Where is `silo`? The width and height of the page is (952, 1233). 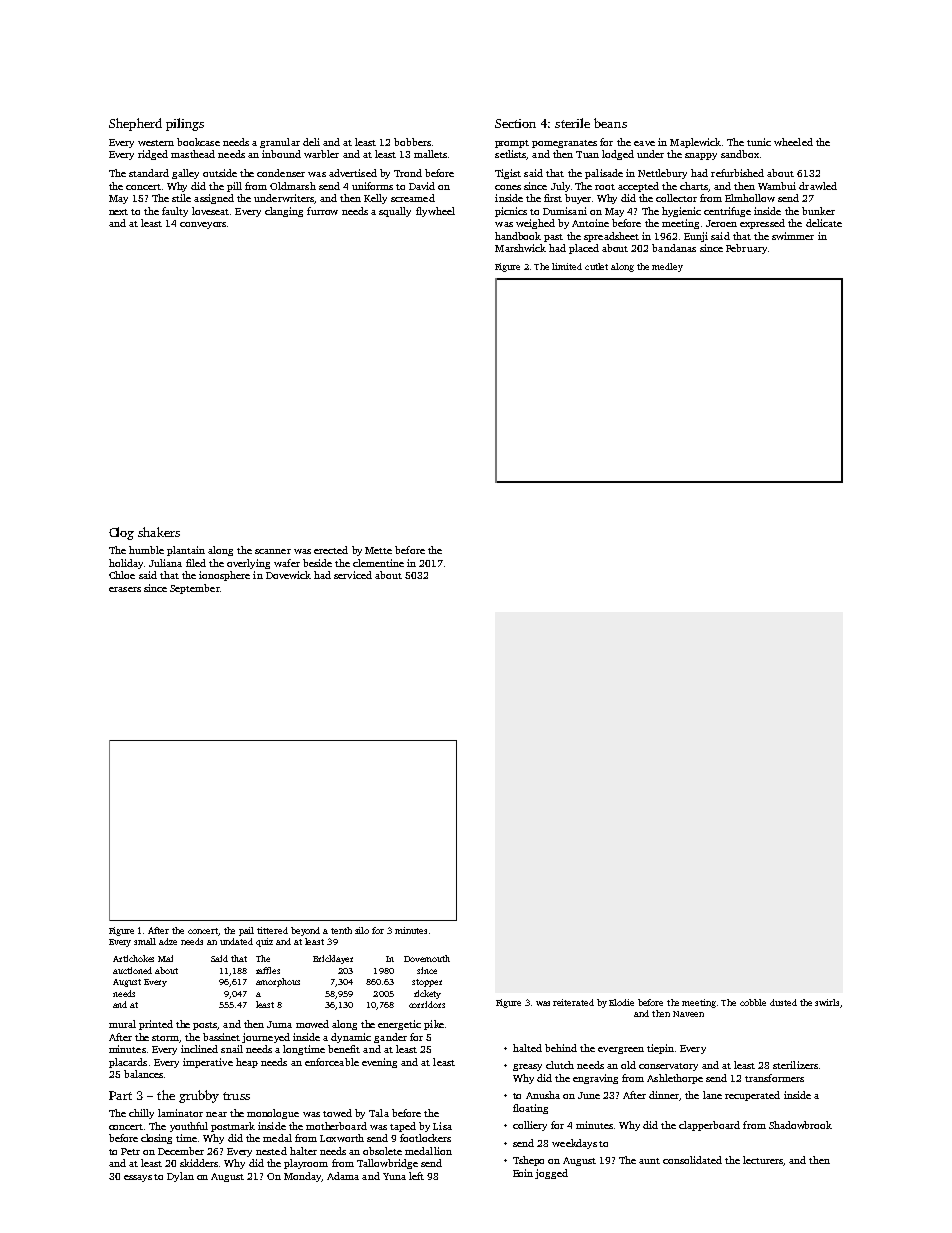
silo is located at coordinates (362, 930).
